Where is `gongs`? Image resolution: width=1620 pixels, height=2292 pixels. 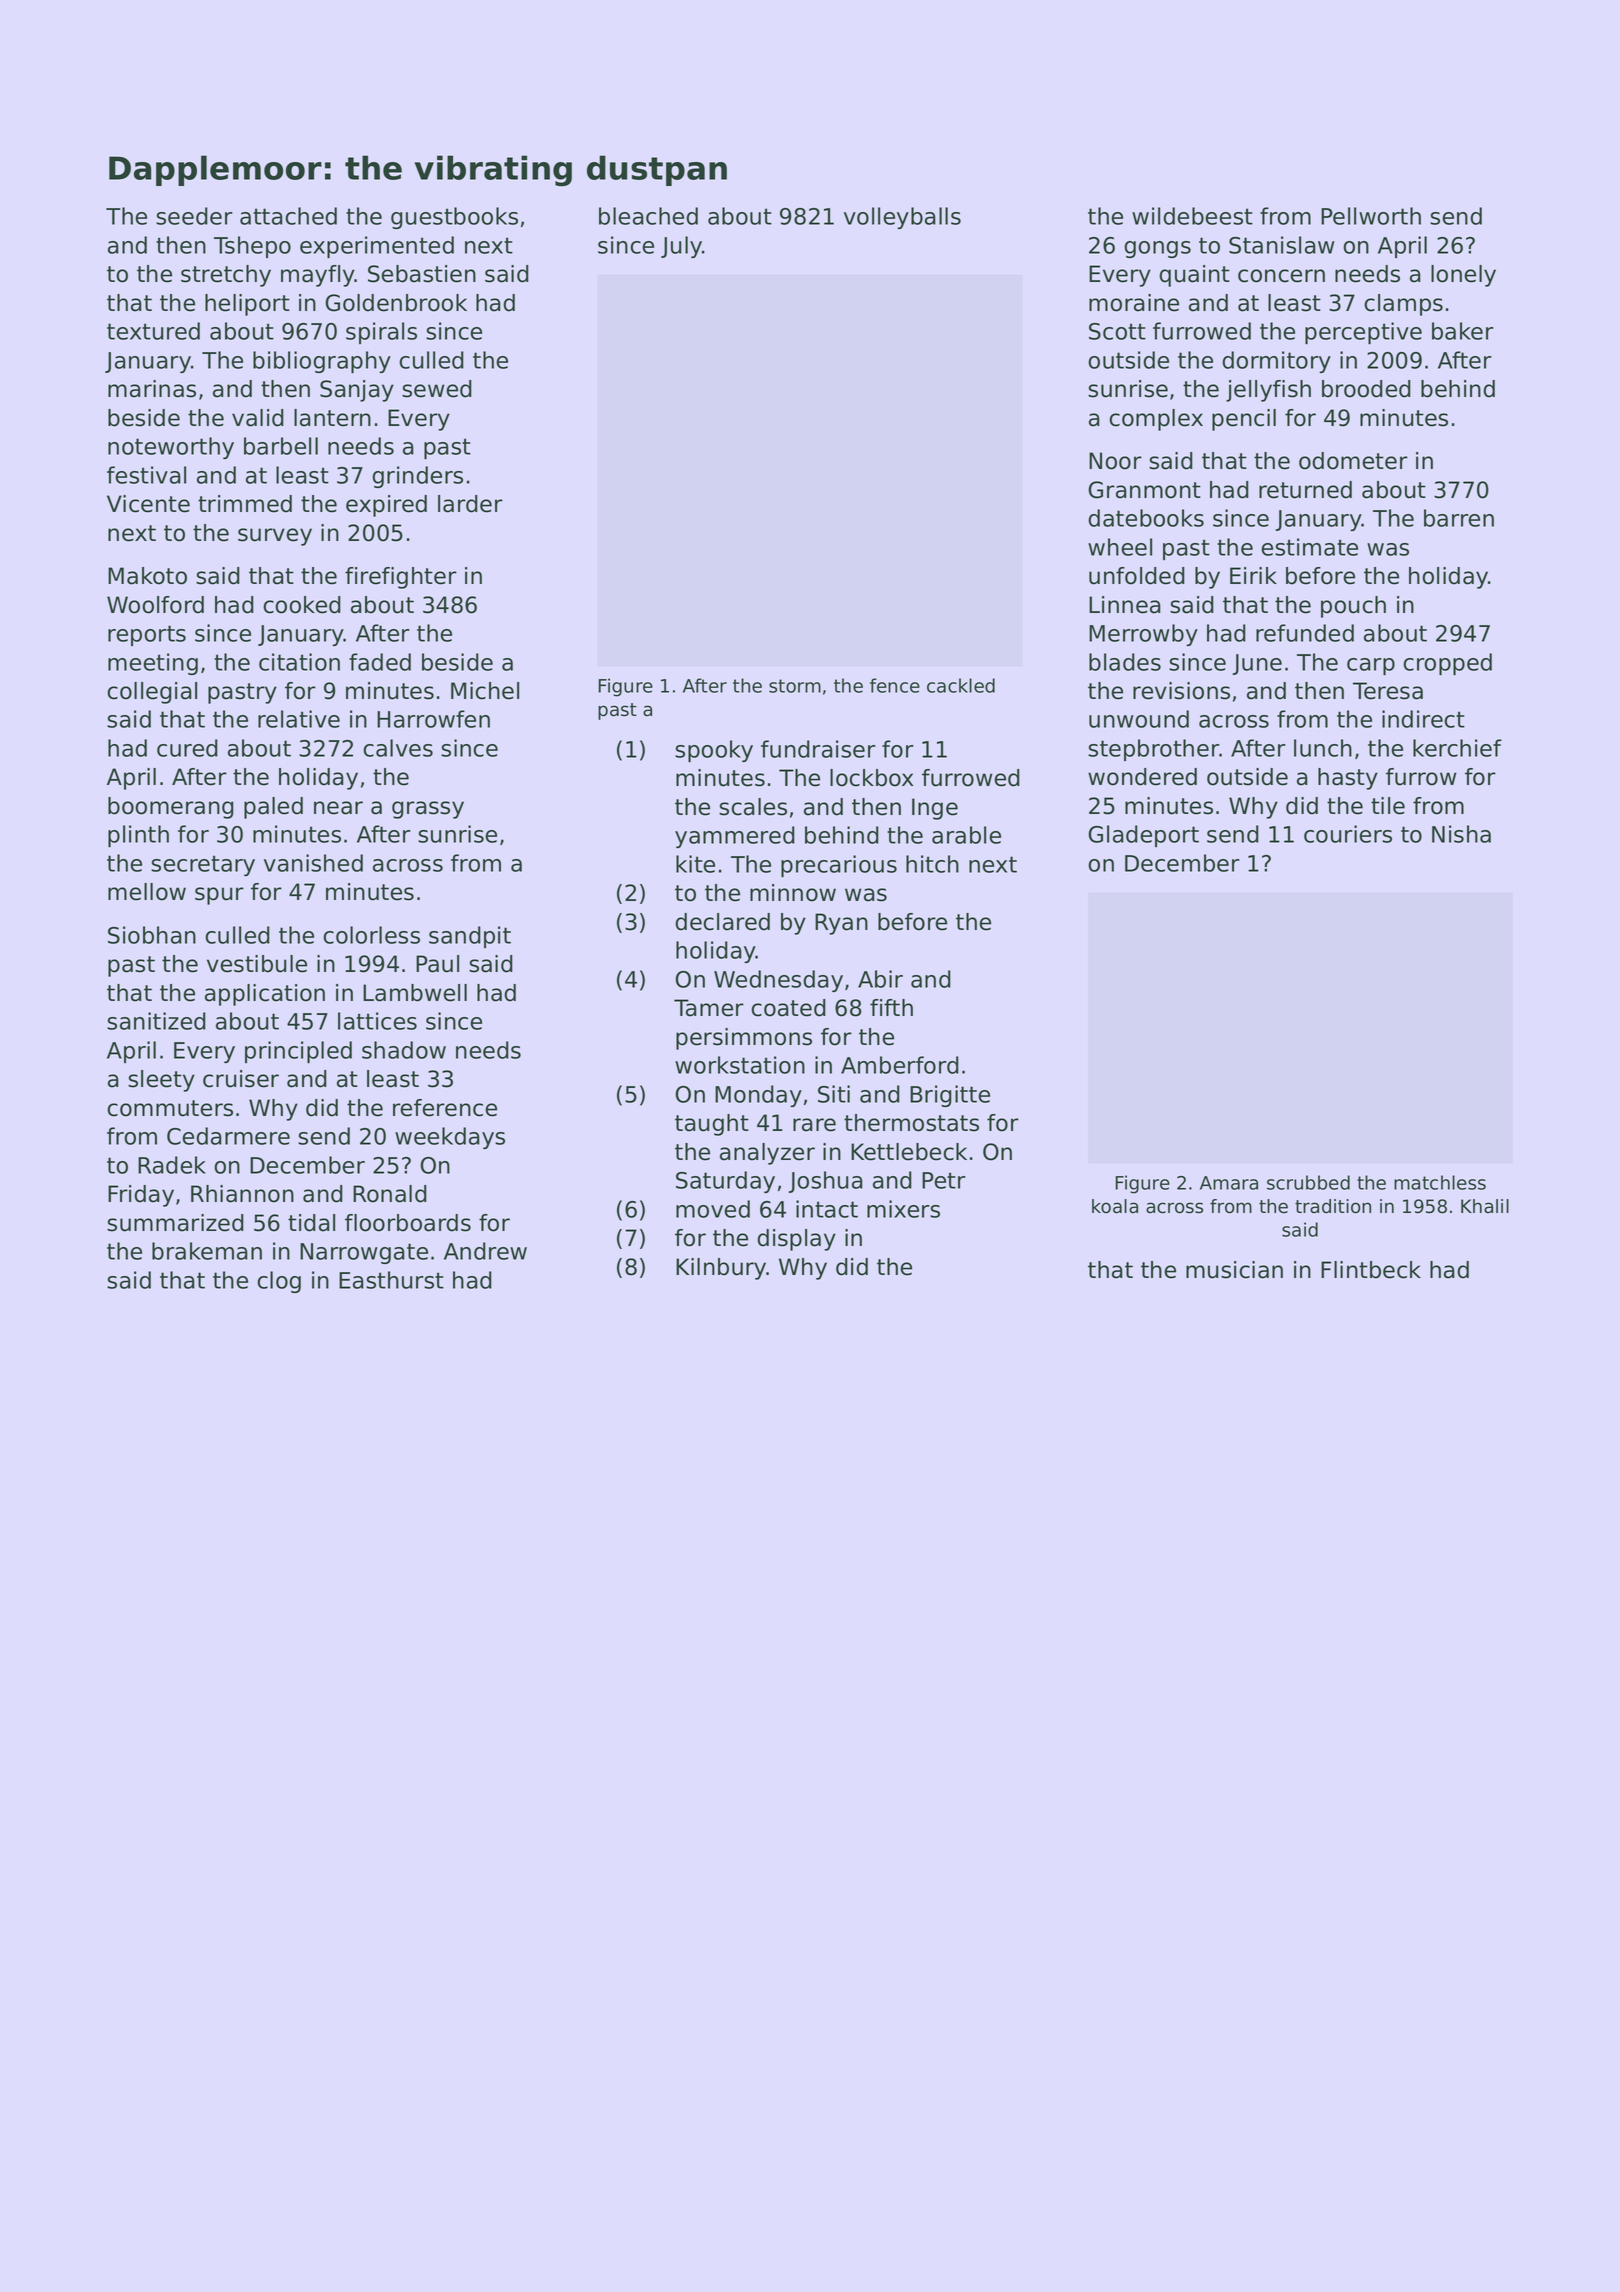 gongs is located at coordinates (1157, 249).
